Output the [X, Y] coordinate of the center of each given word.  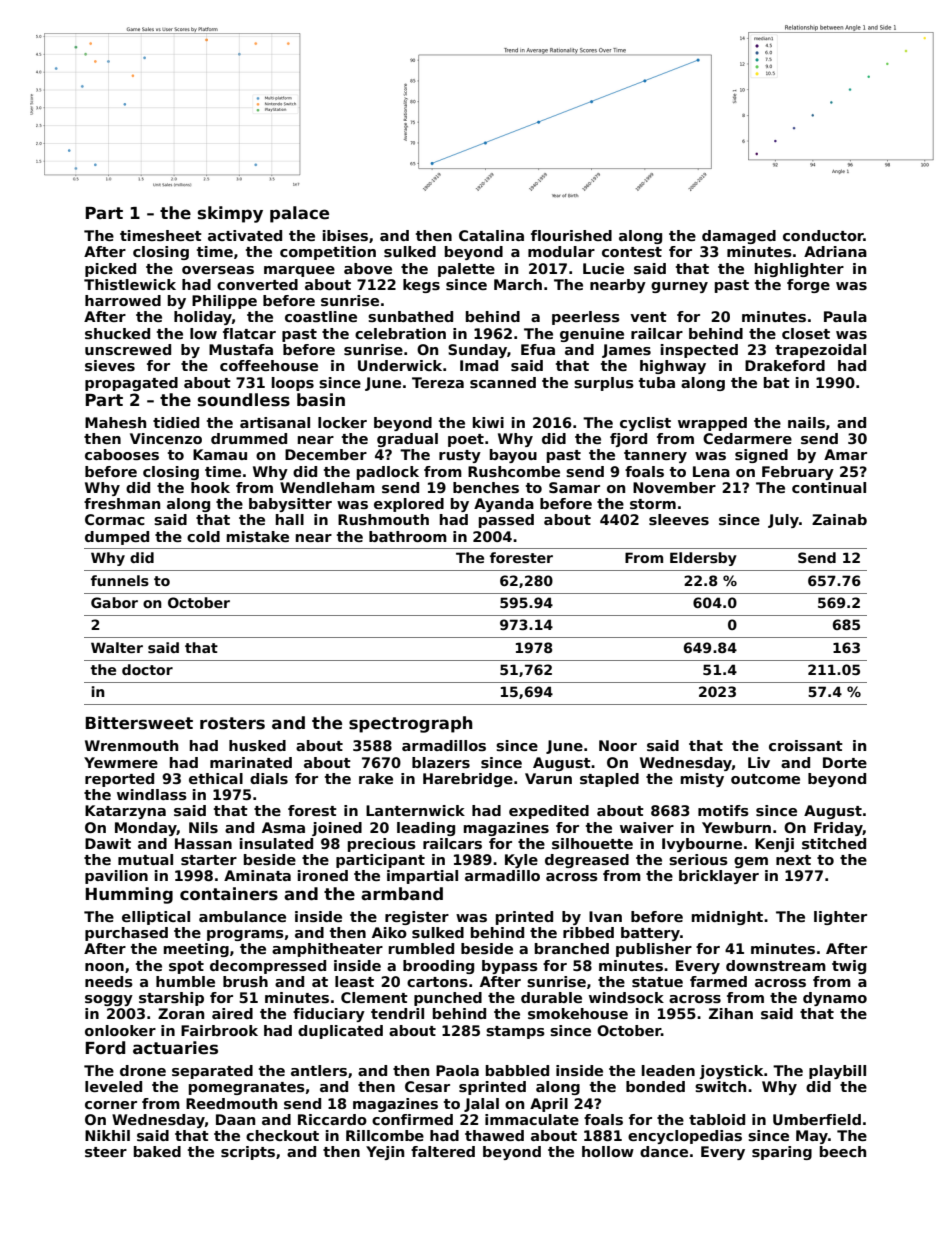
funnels [120, 580]
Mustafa [241, 349]
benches [486, 487]
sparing [782, 1153]
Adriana [835, 251]
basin [321, 400]
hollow [608, 1151]
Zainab [839, 519]
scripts [248, 1153]
